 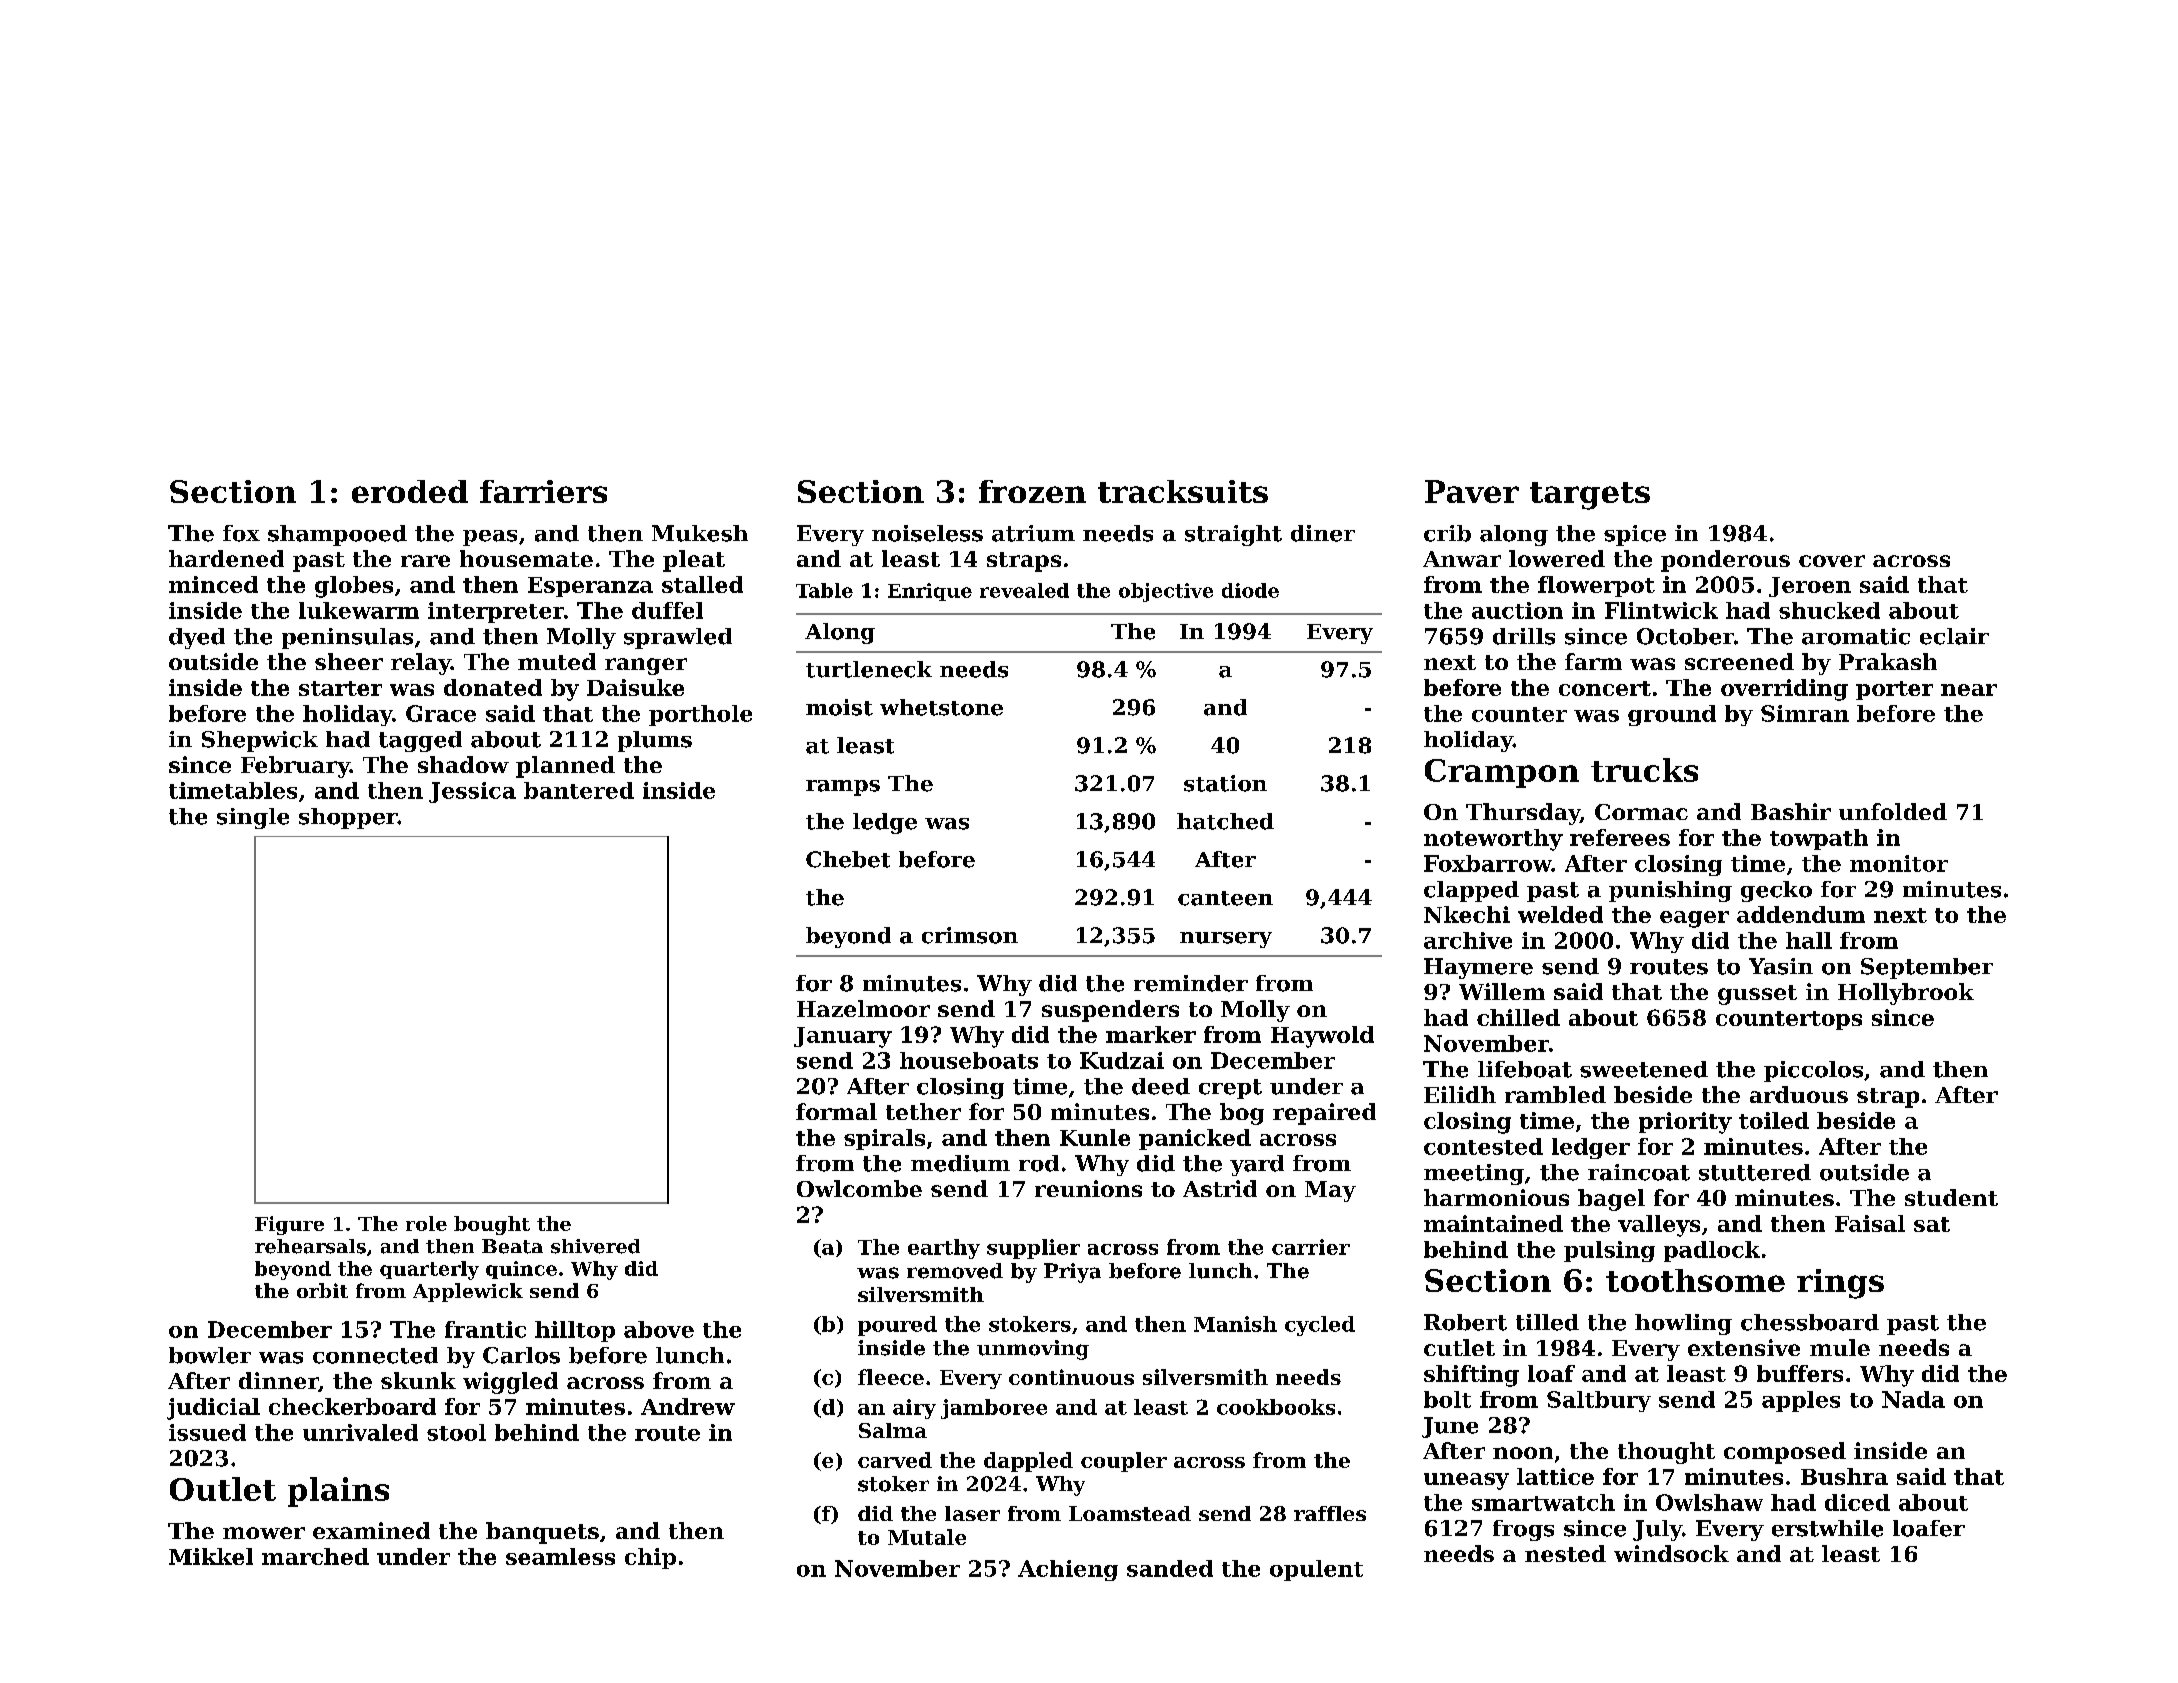 What do you see at coordinates (863, 1008) in the image?
I see `Hazelmoor` at bounding box center [863, 1008].
